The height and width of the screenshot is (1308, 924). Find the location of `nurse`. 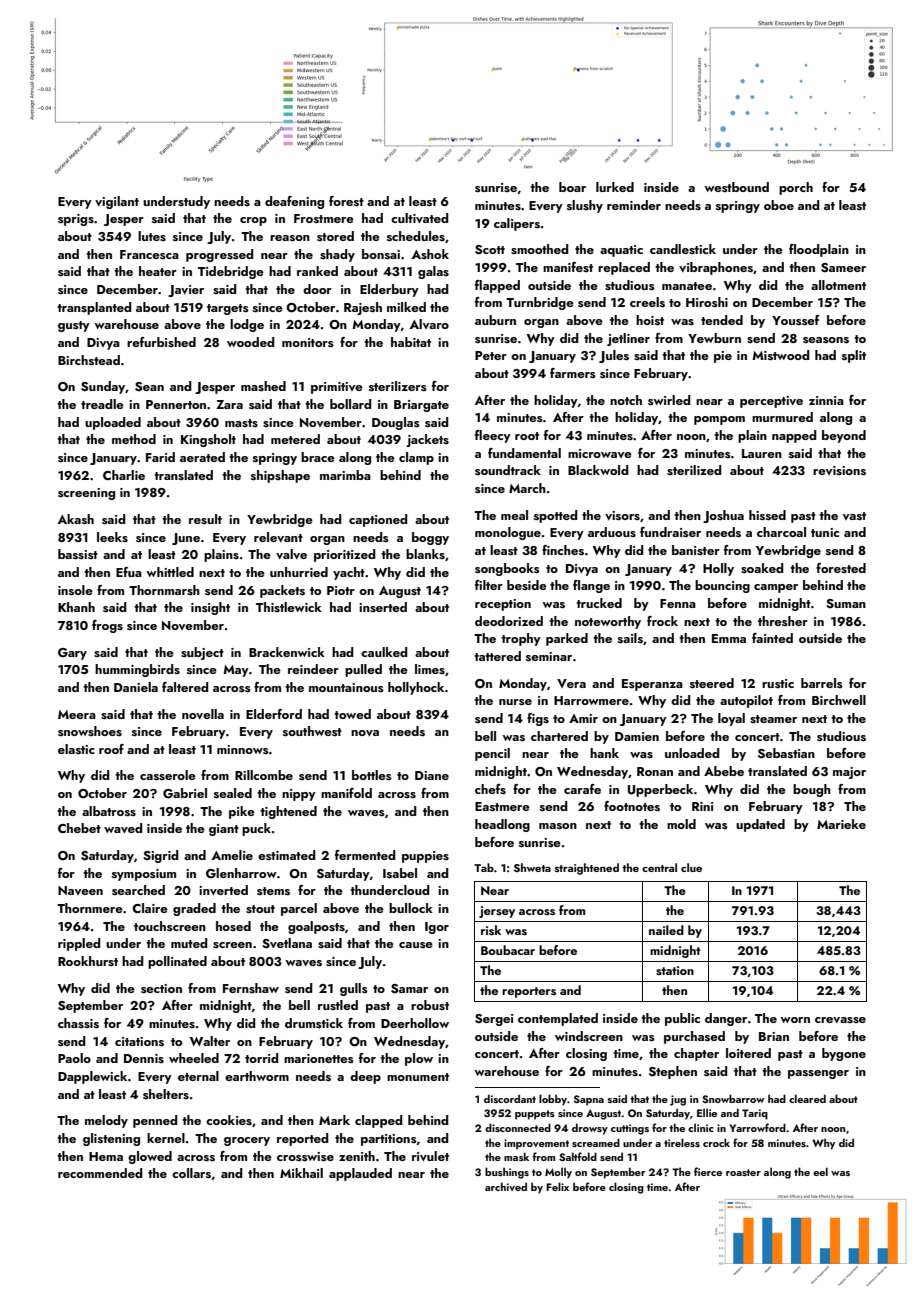

nurse is located at coordinates (515, 702).
